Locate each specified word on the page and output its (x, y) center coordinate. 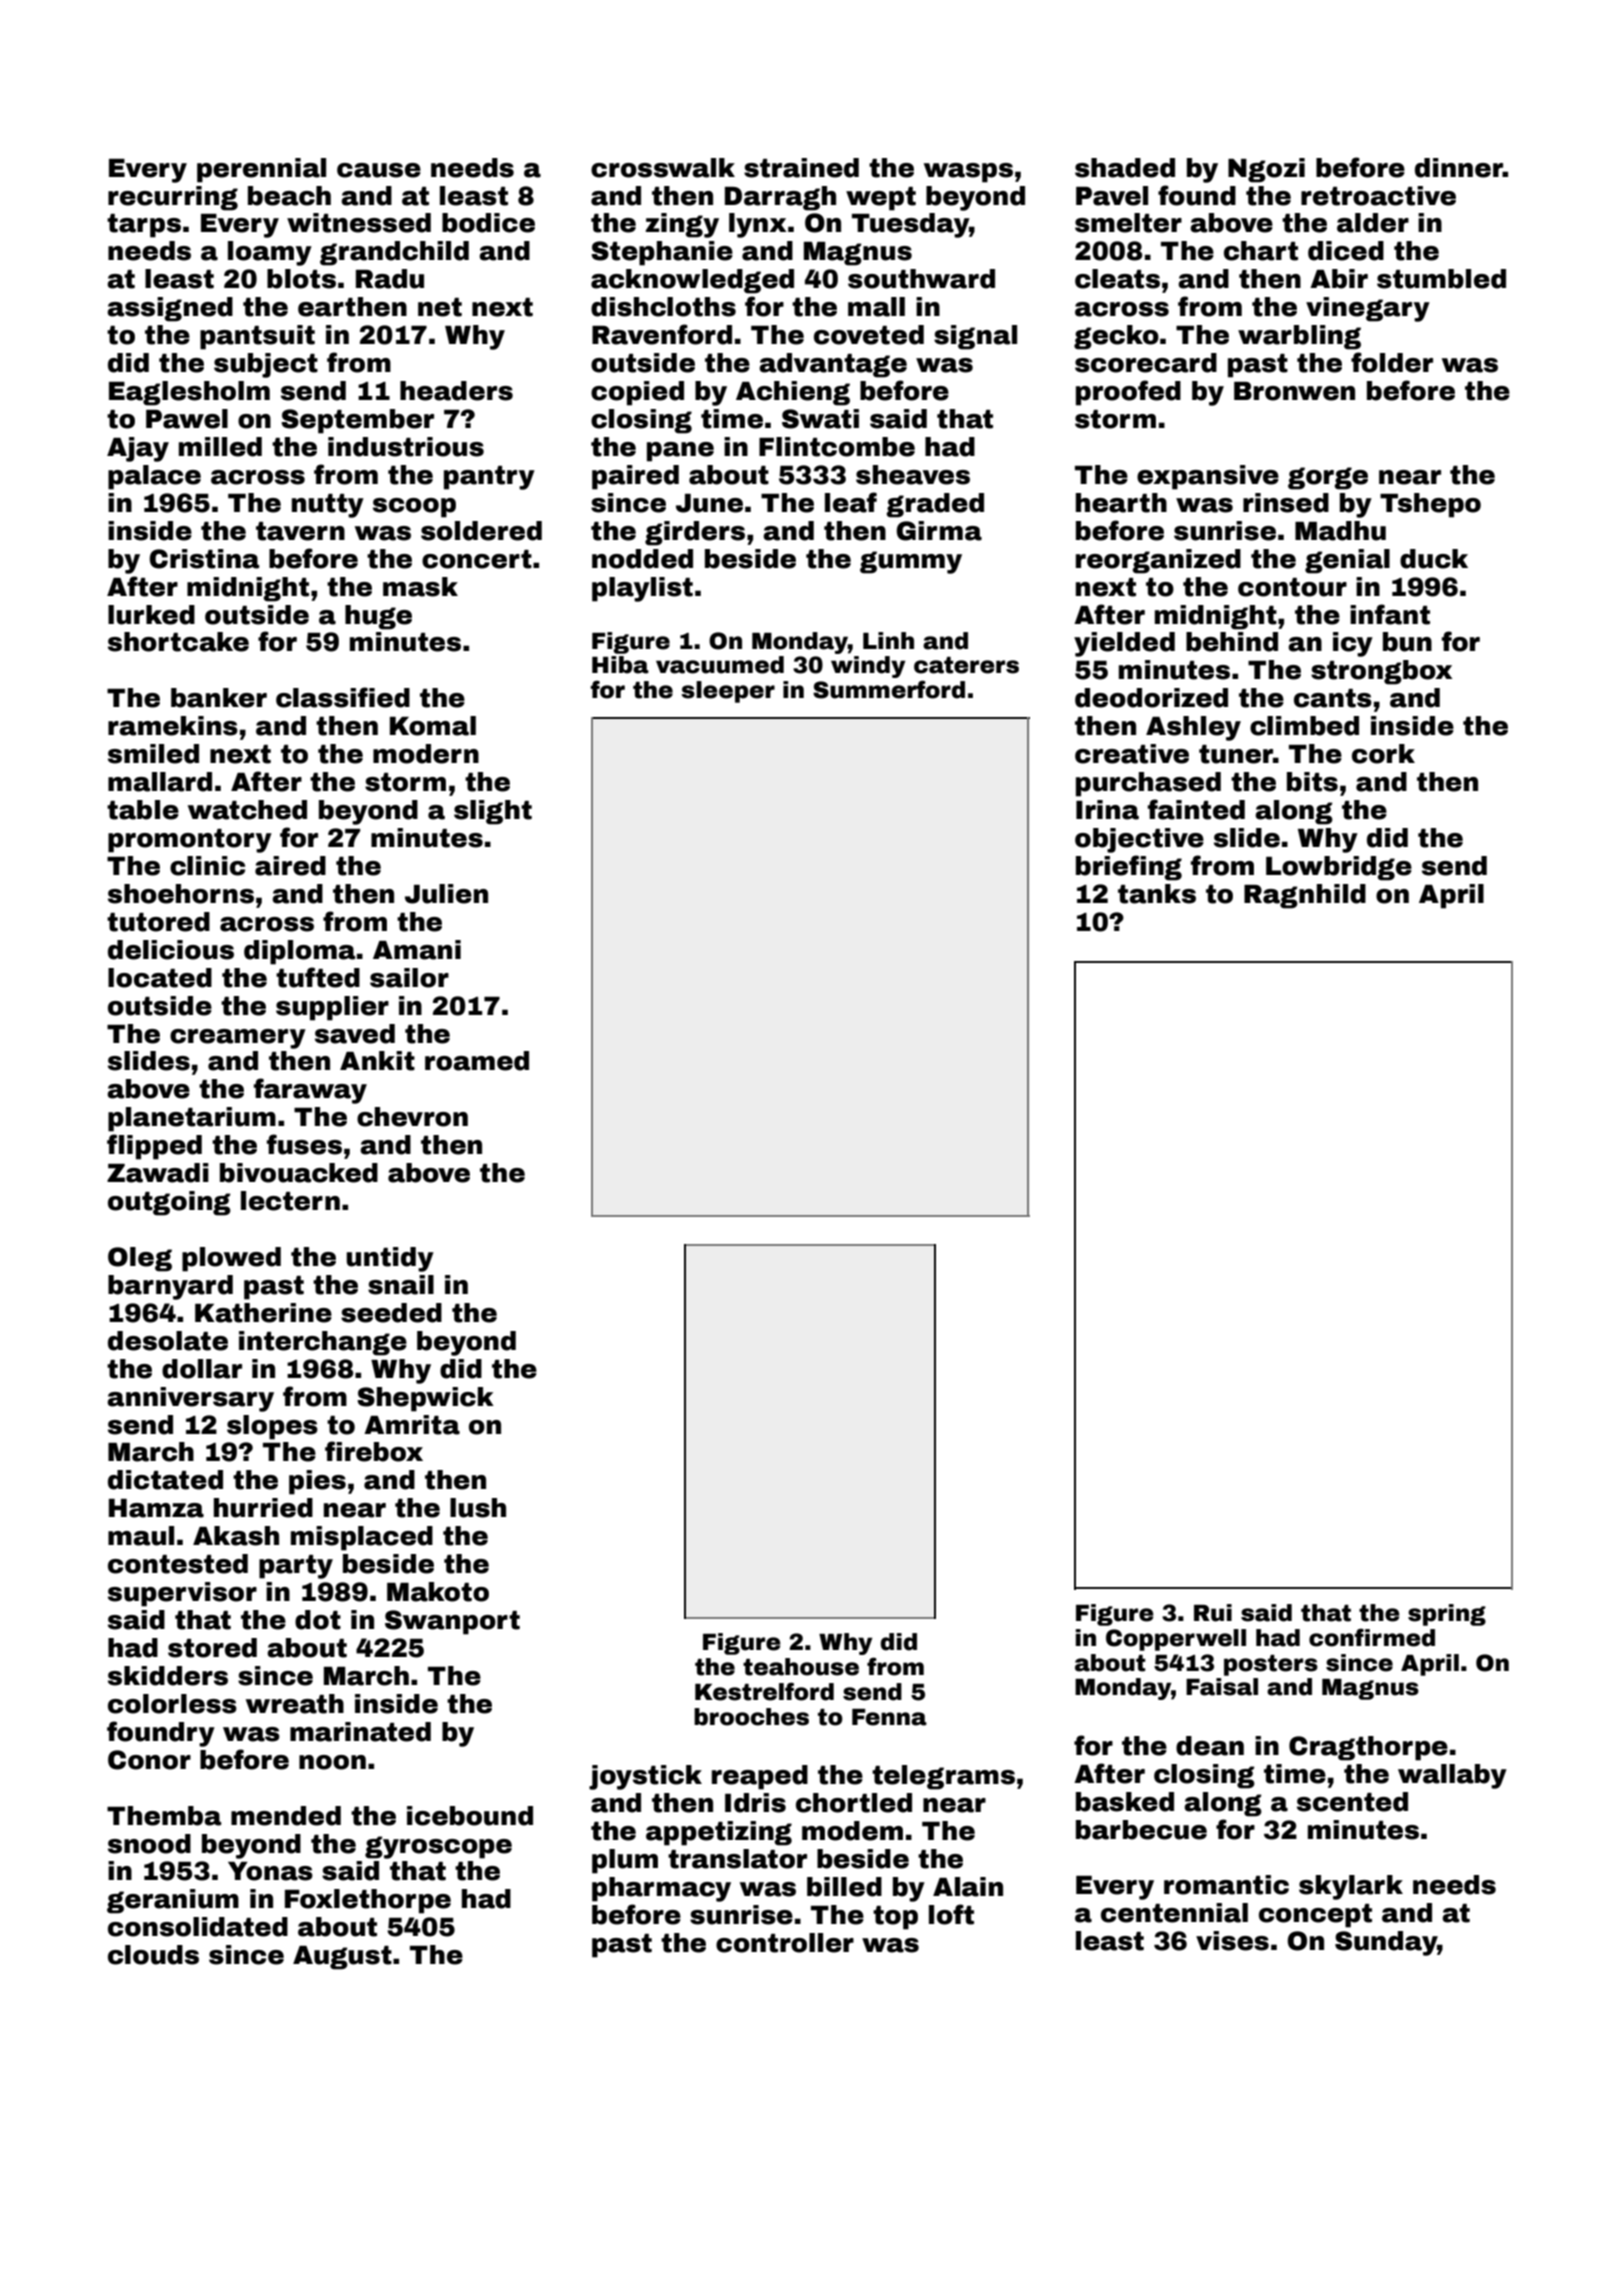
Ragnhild (1305, 896)
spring (1447, 1615)
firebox (374, 1451)
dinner (1459, 168)
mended (286, 1816)
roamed (477, 1061)
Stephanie (662, 253)
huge (378, 617)
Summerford (889, 689)
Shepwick (425, 1399)
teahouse (801, 1667)
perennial (261, 170)
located (160, 978)
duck (1434, 559)
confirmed (1372, 1637)
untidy (390, 1259)
